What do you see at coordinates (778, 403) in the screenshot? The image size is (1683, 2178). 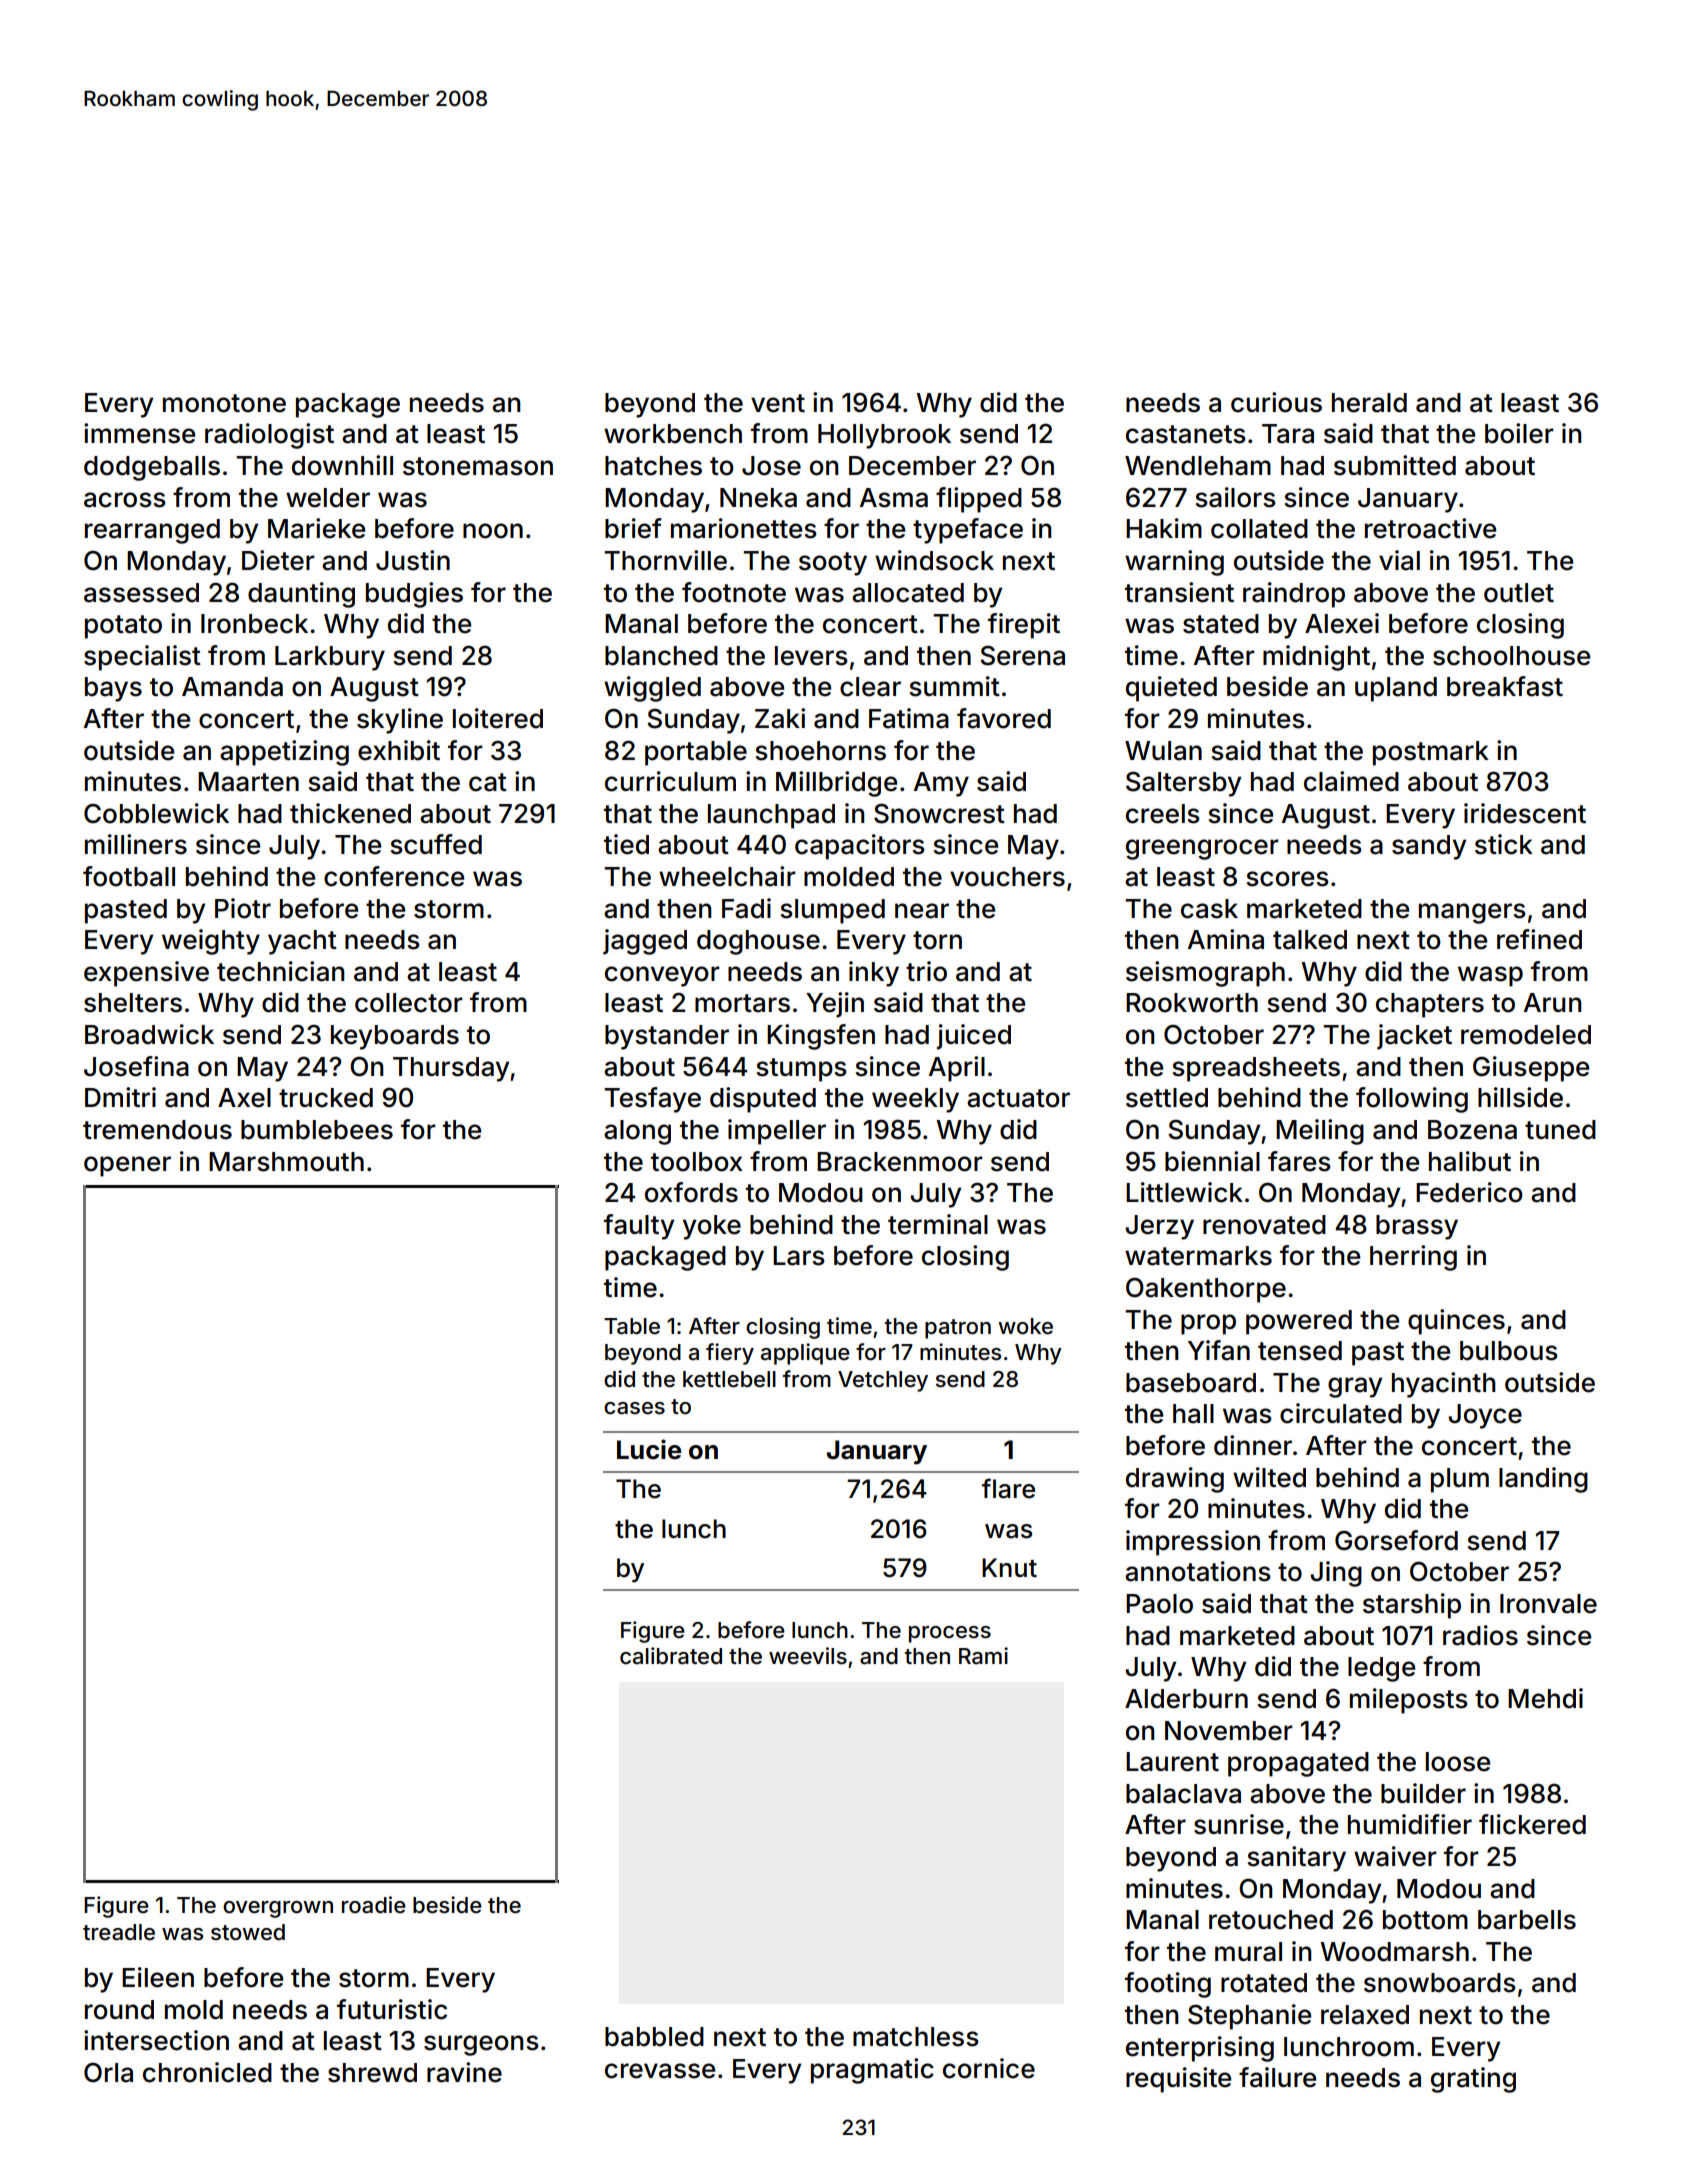 I see `vent` at bounding box center [778, 403].
